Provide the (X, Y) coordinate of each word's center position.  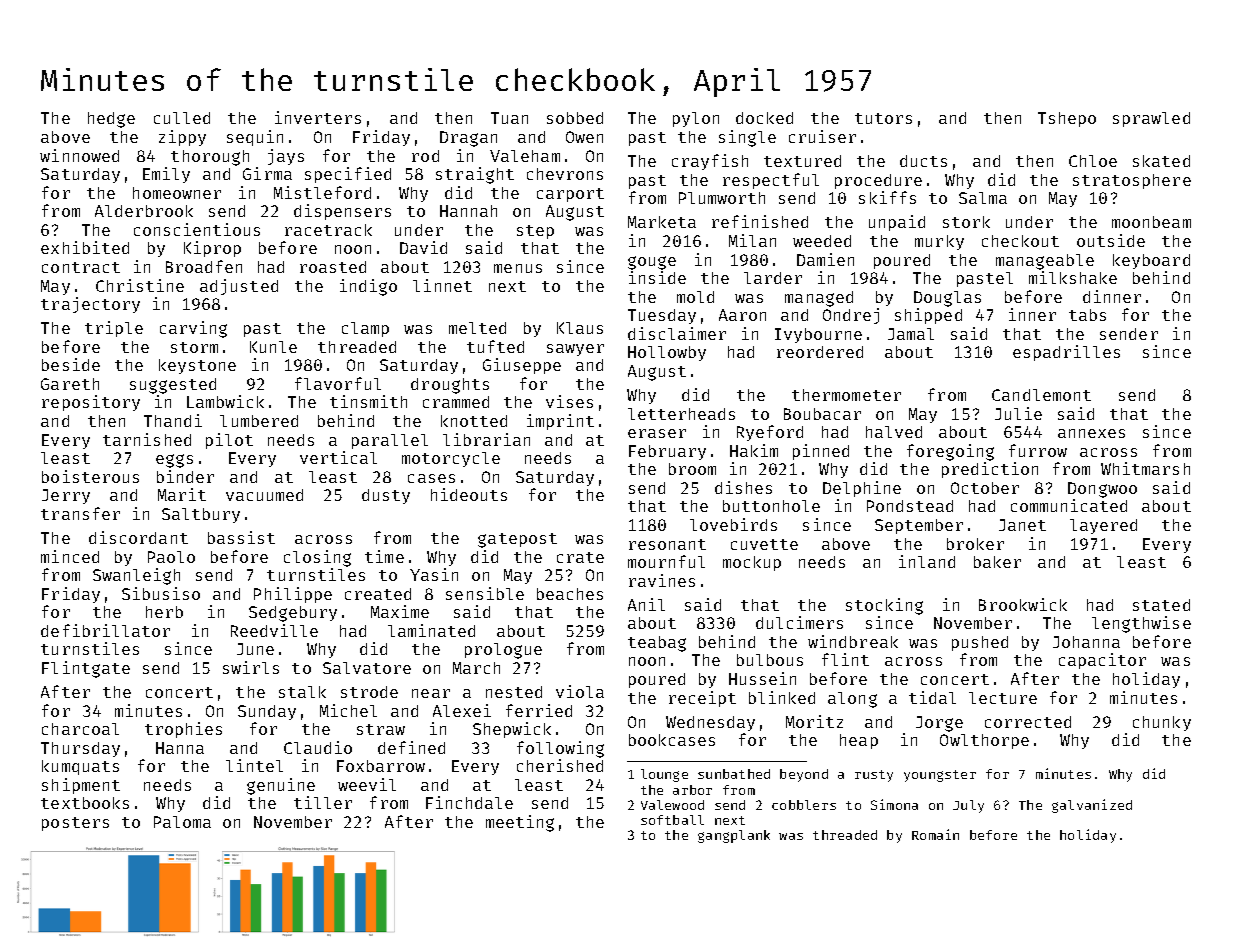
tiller (323, 802)
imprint (560, 422)
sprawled (1151, 119)
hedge (111, 120)
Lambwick (225, 401)
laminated (431, 630)
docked (764, 118)
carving (193, 329)
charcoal (80, 729)
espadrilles (1066, 353)
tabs (1087, 315)
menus (518, 268)
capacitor (1102, 661)
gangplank (734, 836)
